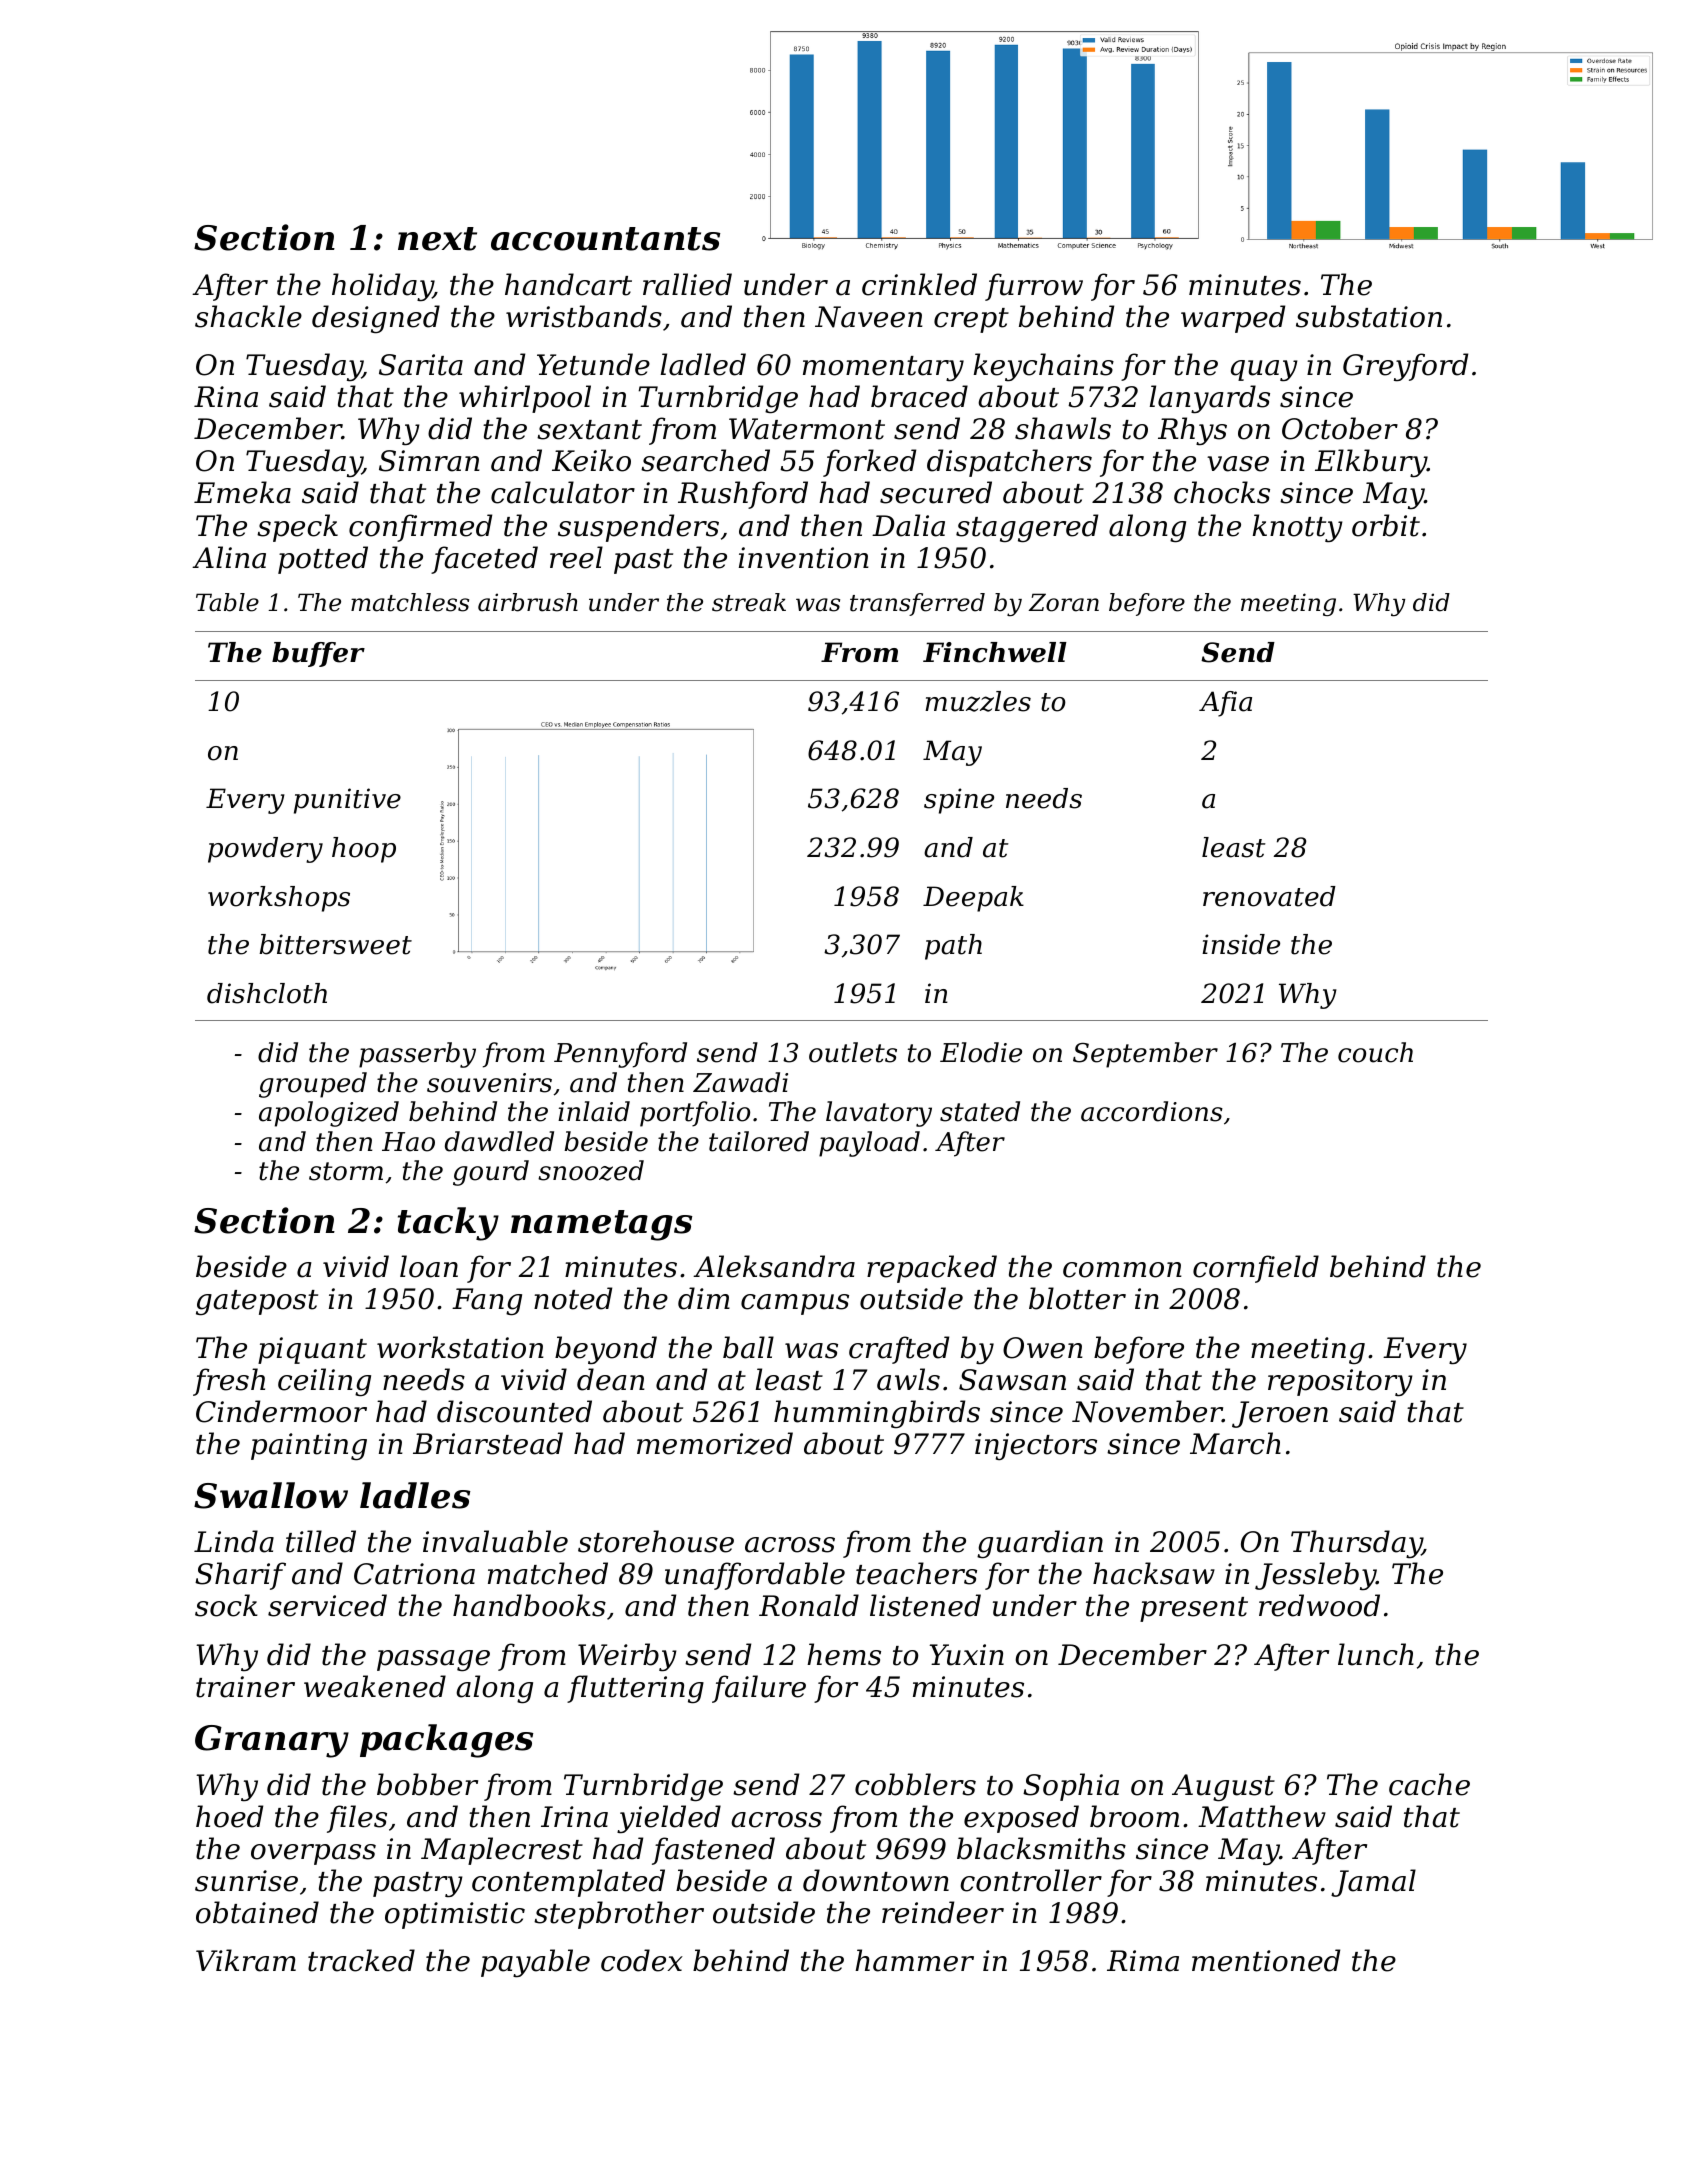 The width and height of the page is (1683, 2178). I want to click on overpass, so click(313, 1854).
